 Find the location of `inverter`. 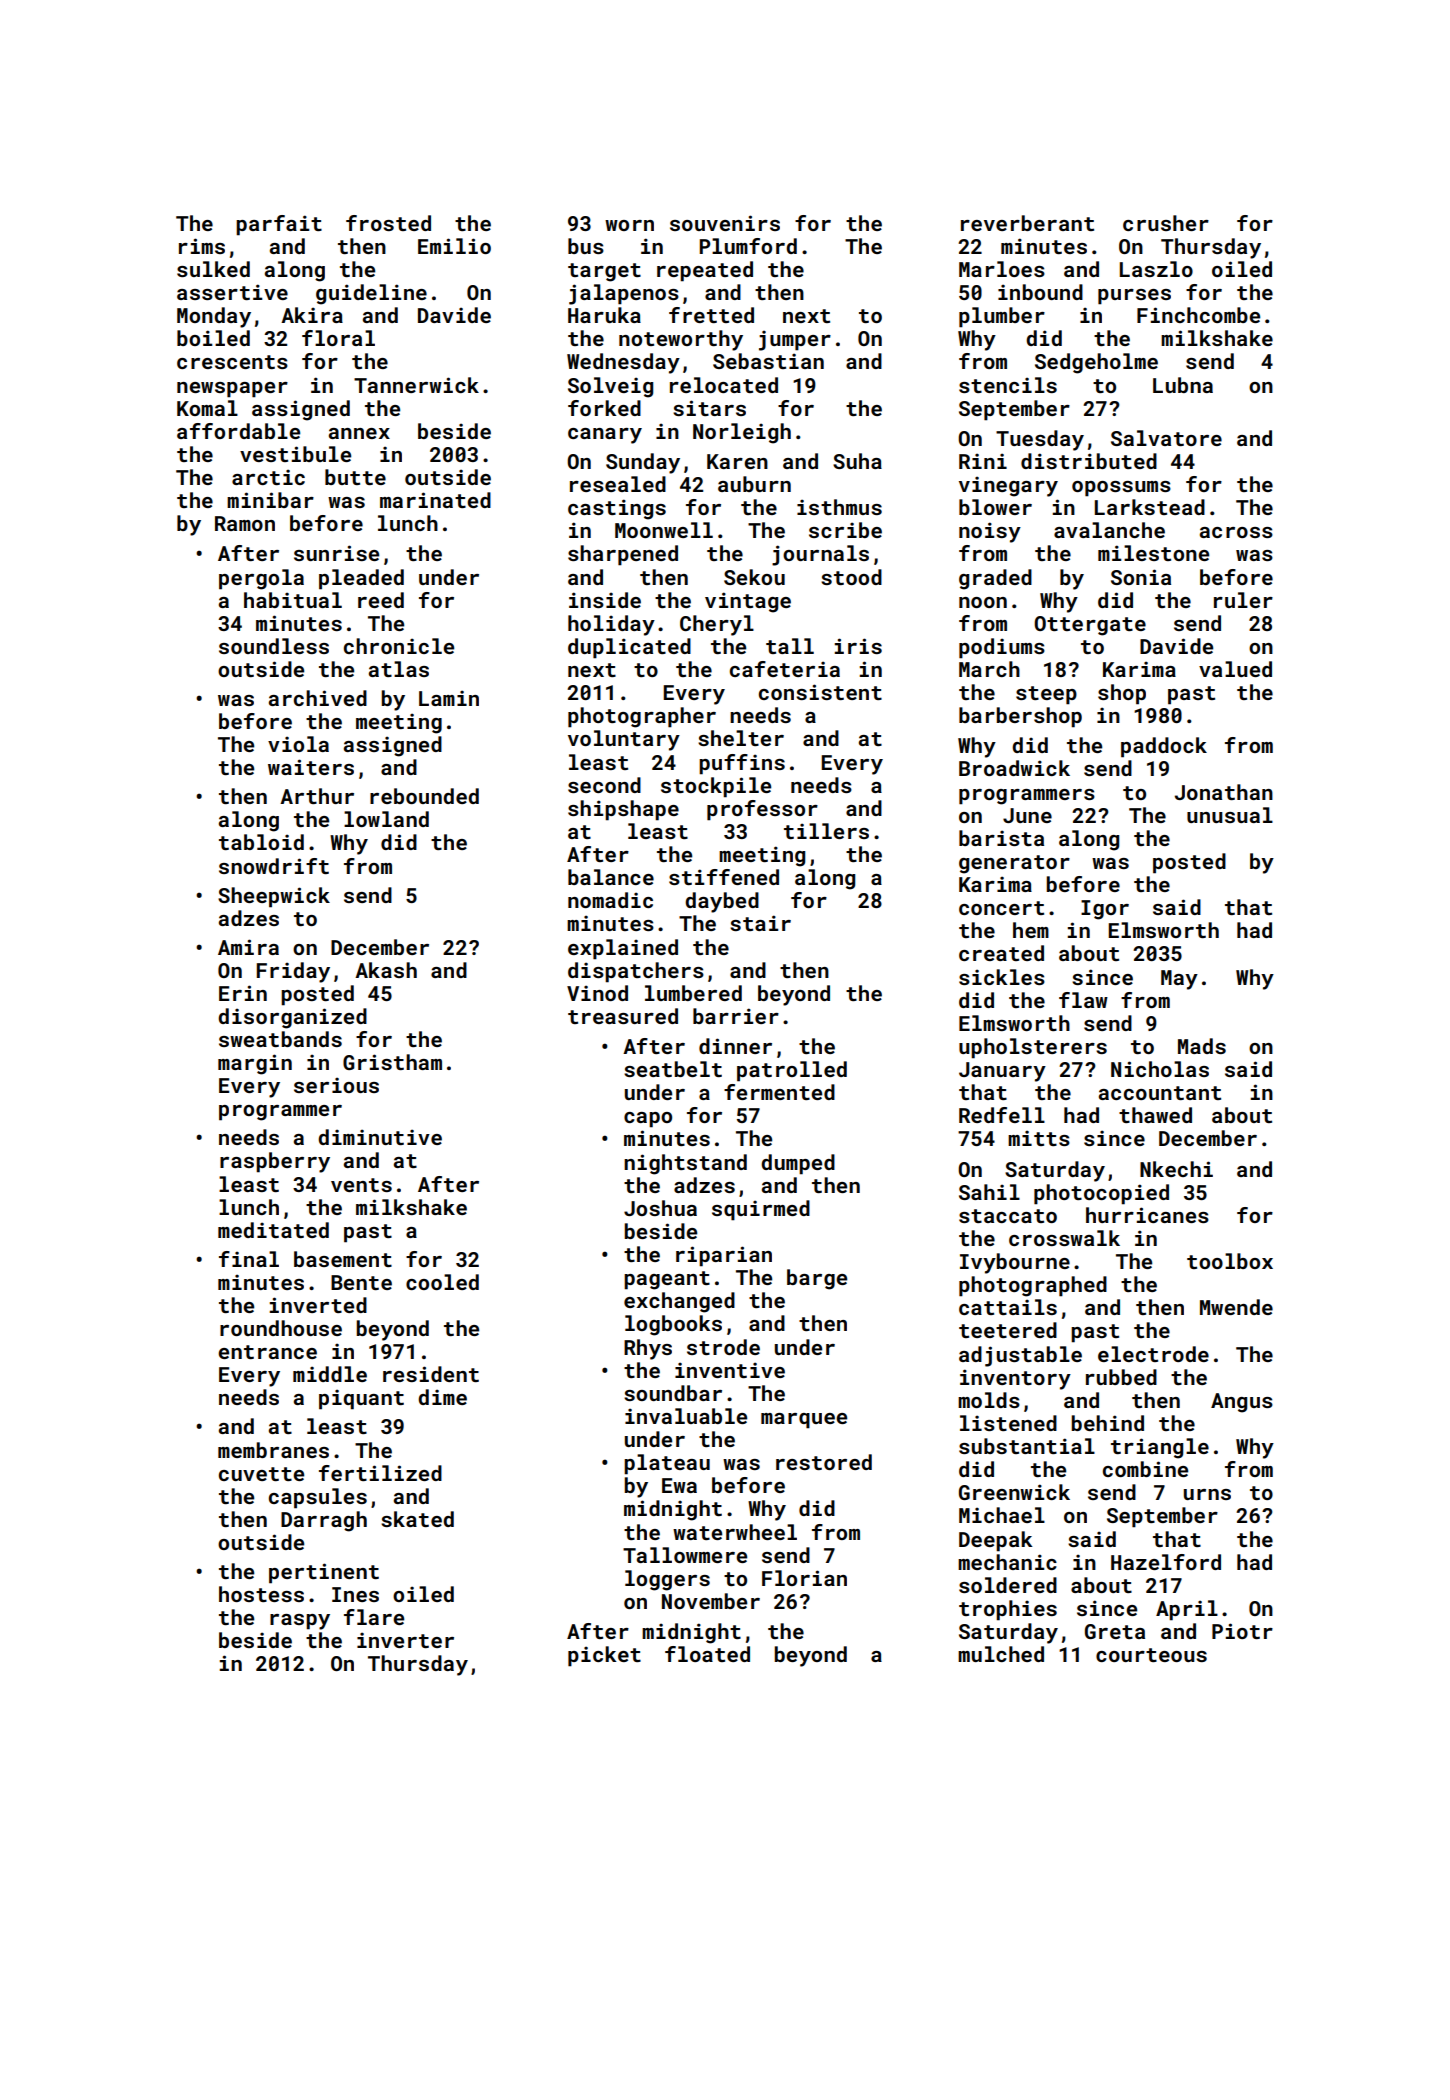

inverter is located at coordinates (405, 1640).
